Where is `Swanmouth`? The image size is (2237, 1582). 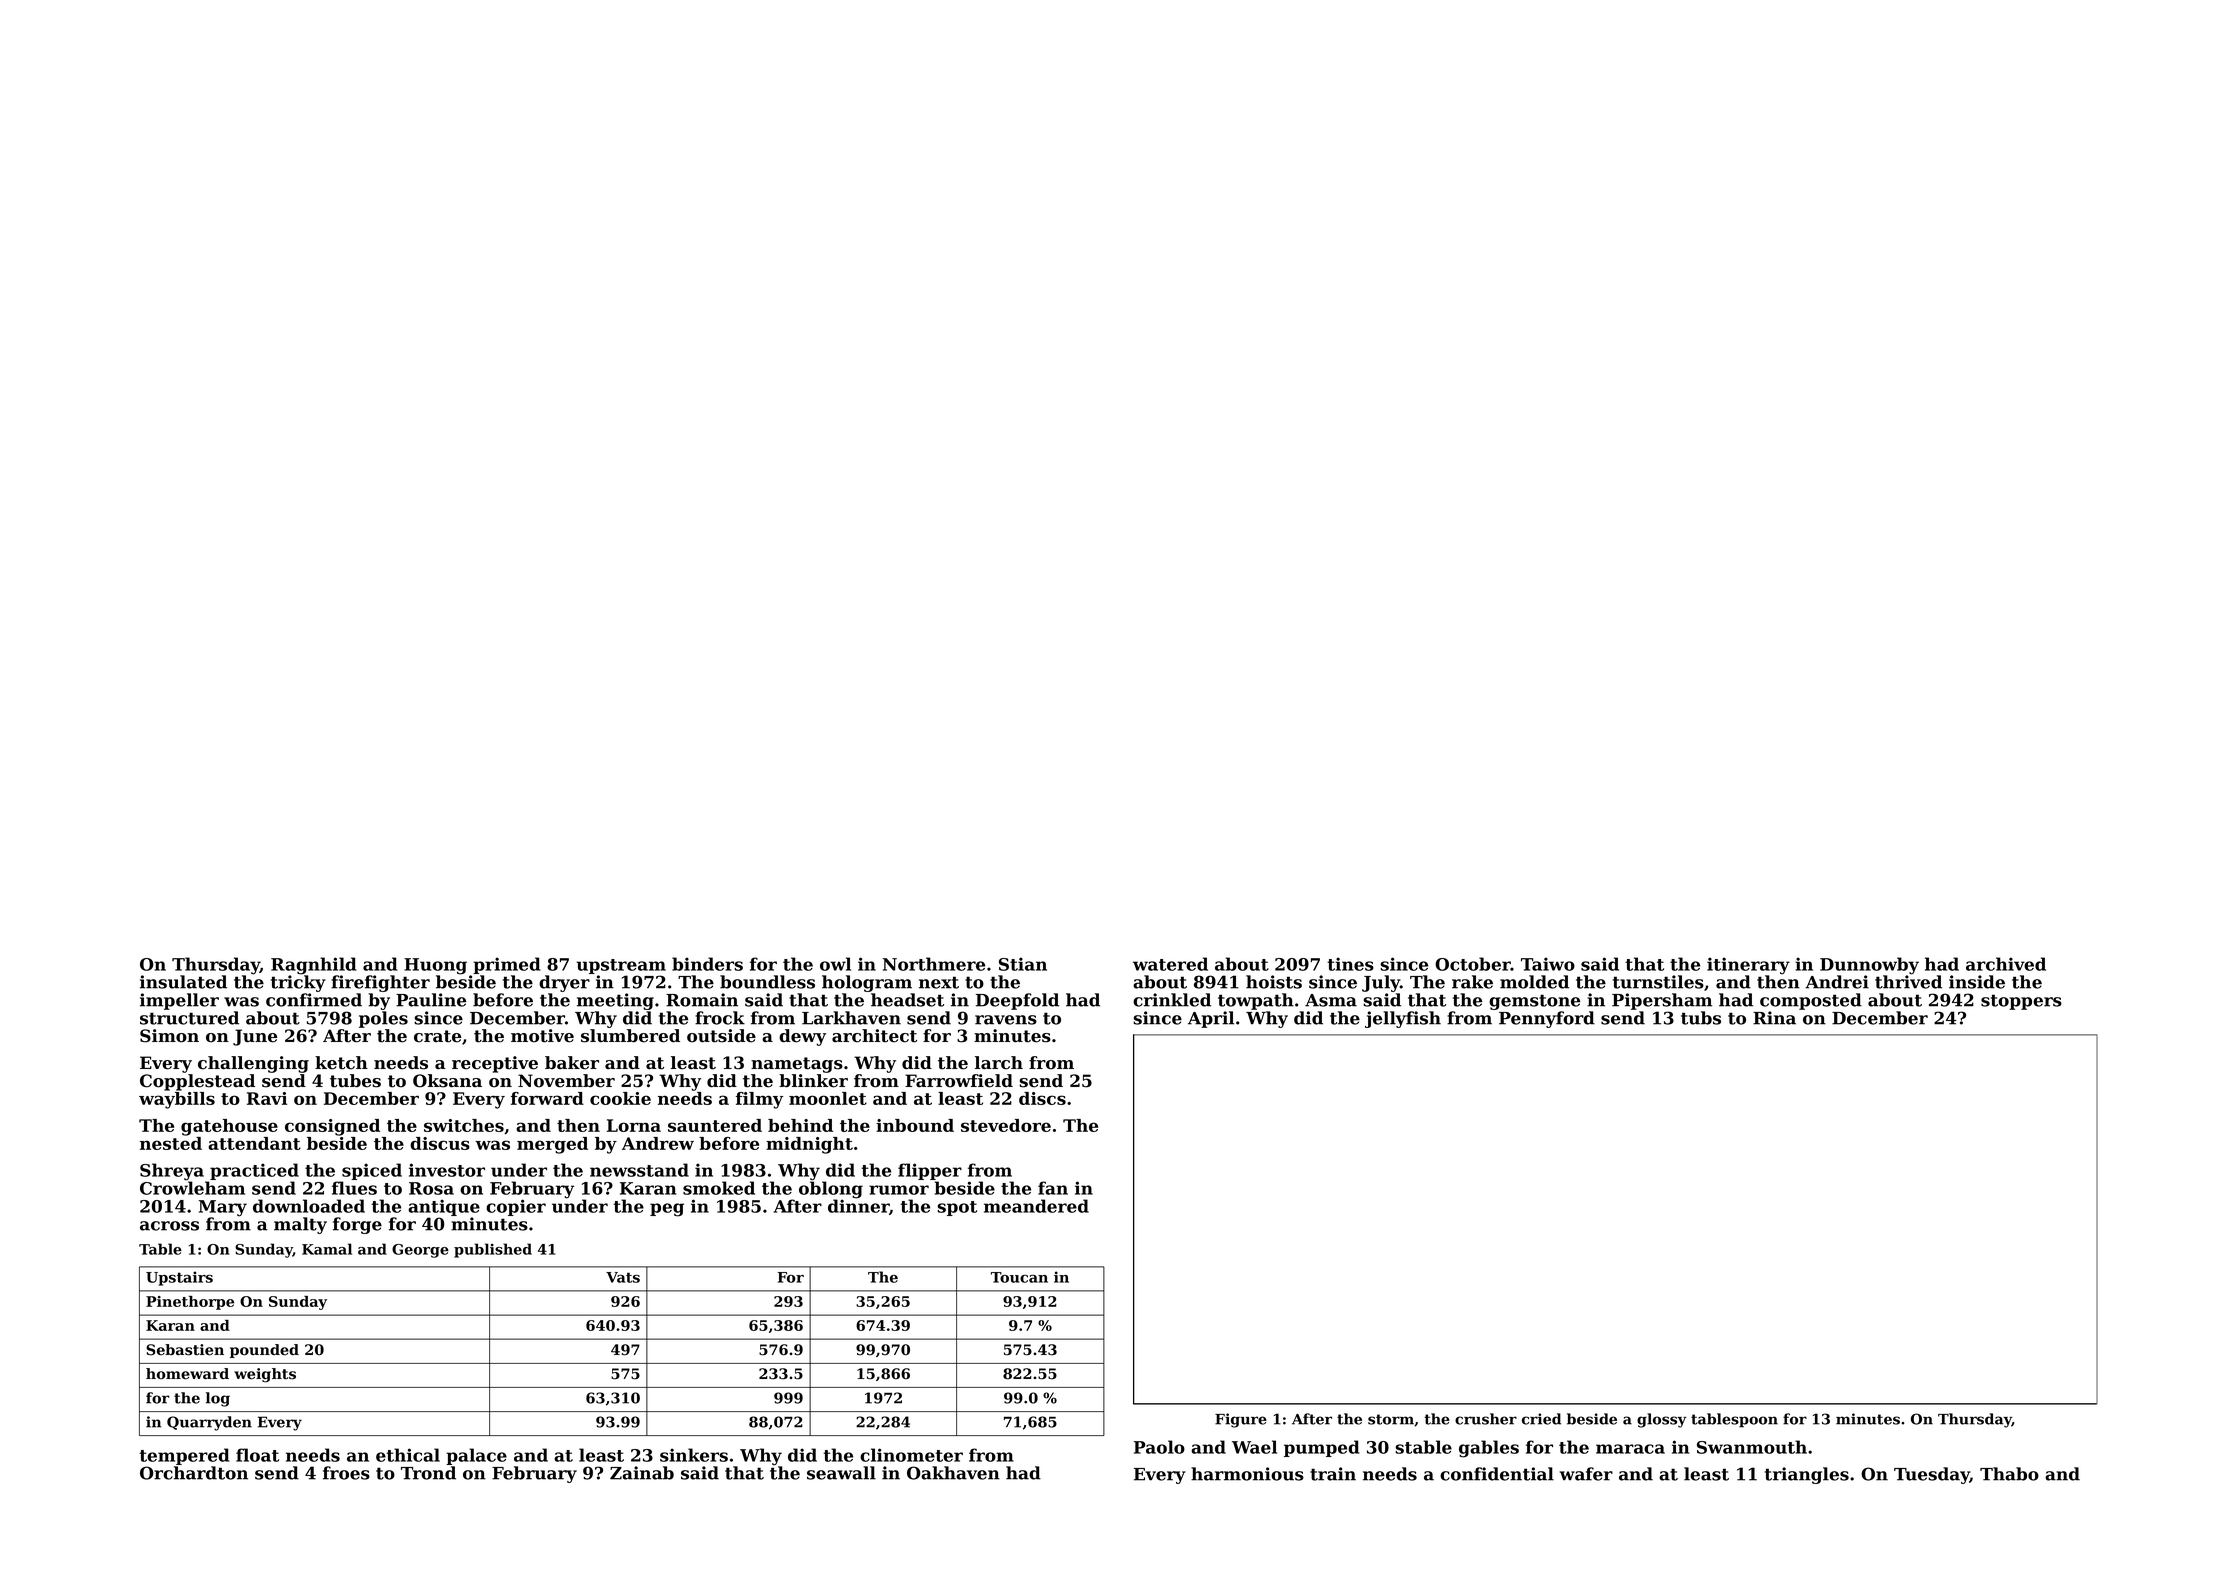
Swanmouth is located at coordinates (1752, 1447).
